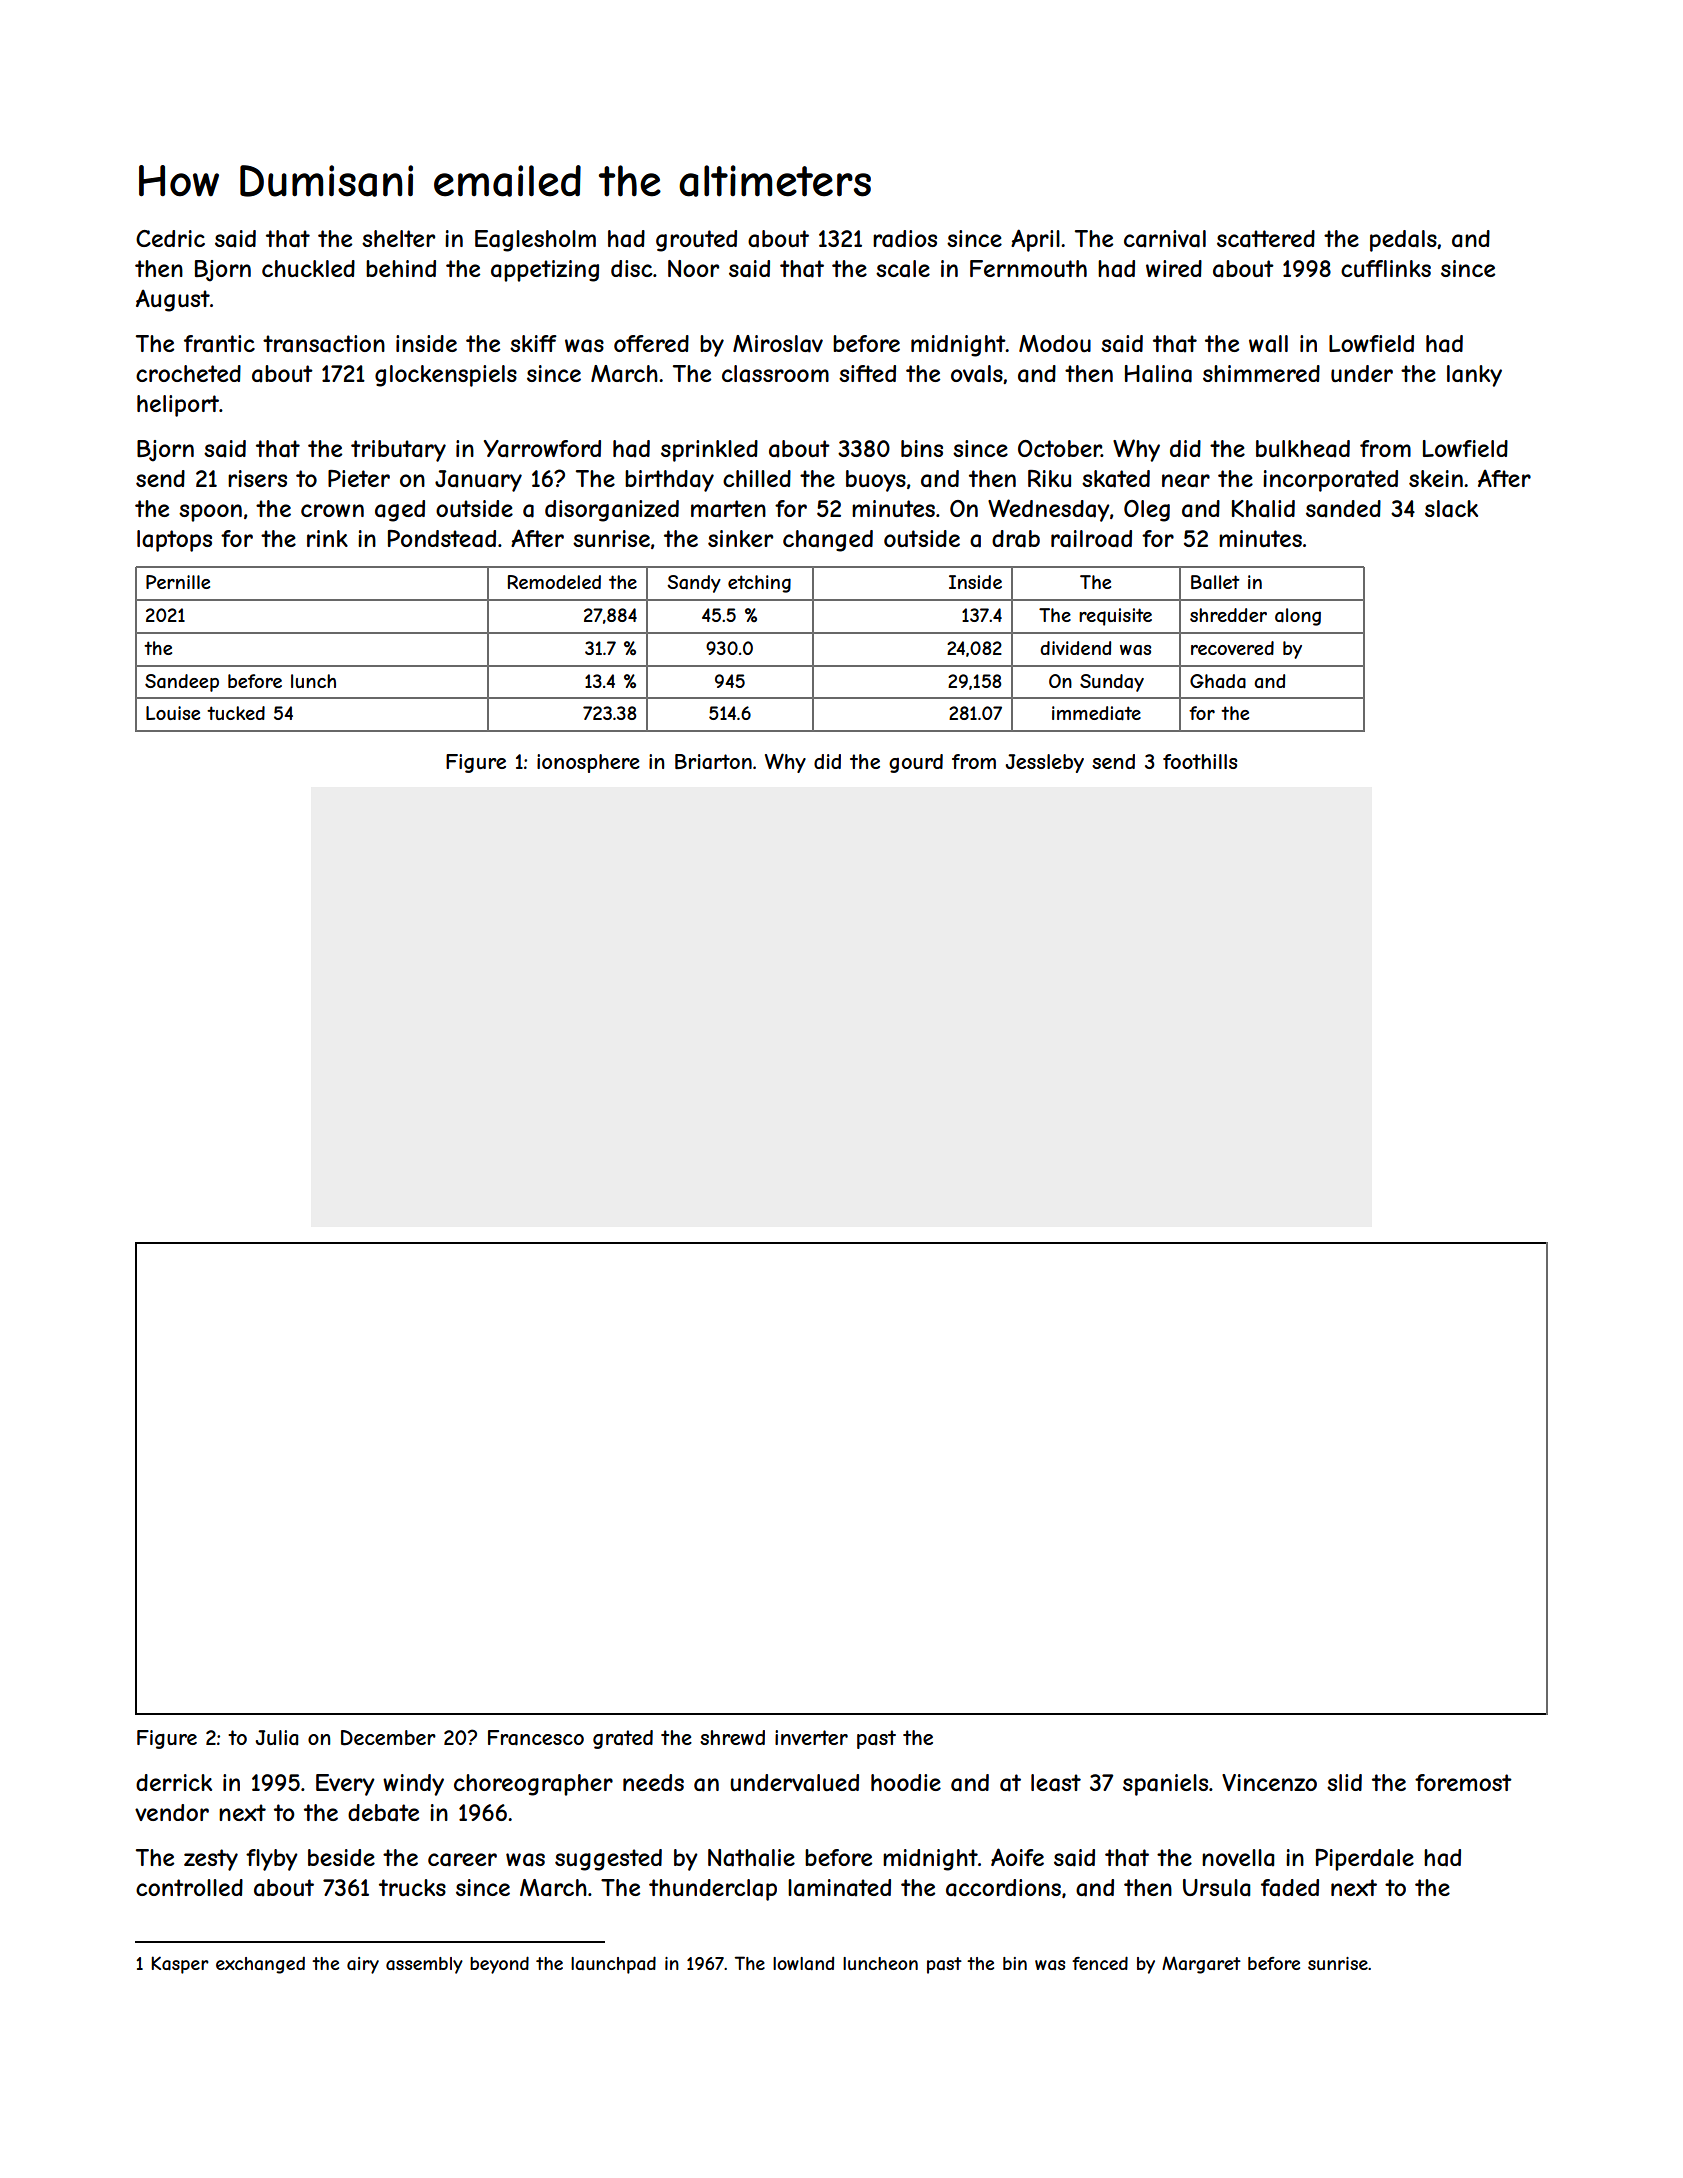 The image size is (1683, 2178). What do you see at coordinates (588, 763) in the screenshot?
I see `ionosphere` at bounding box center [588, 763].
